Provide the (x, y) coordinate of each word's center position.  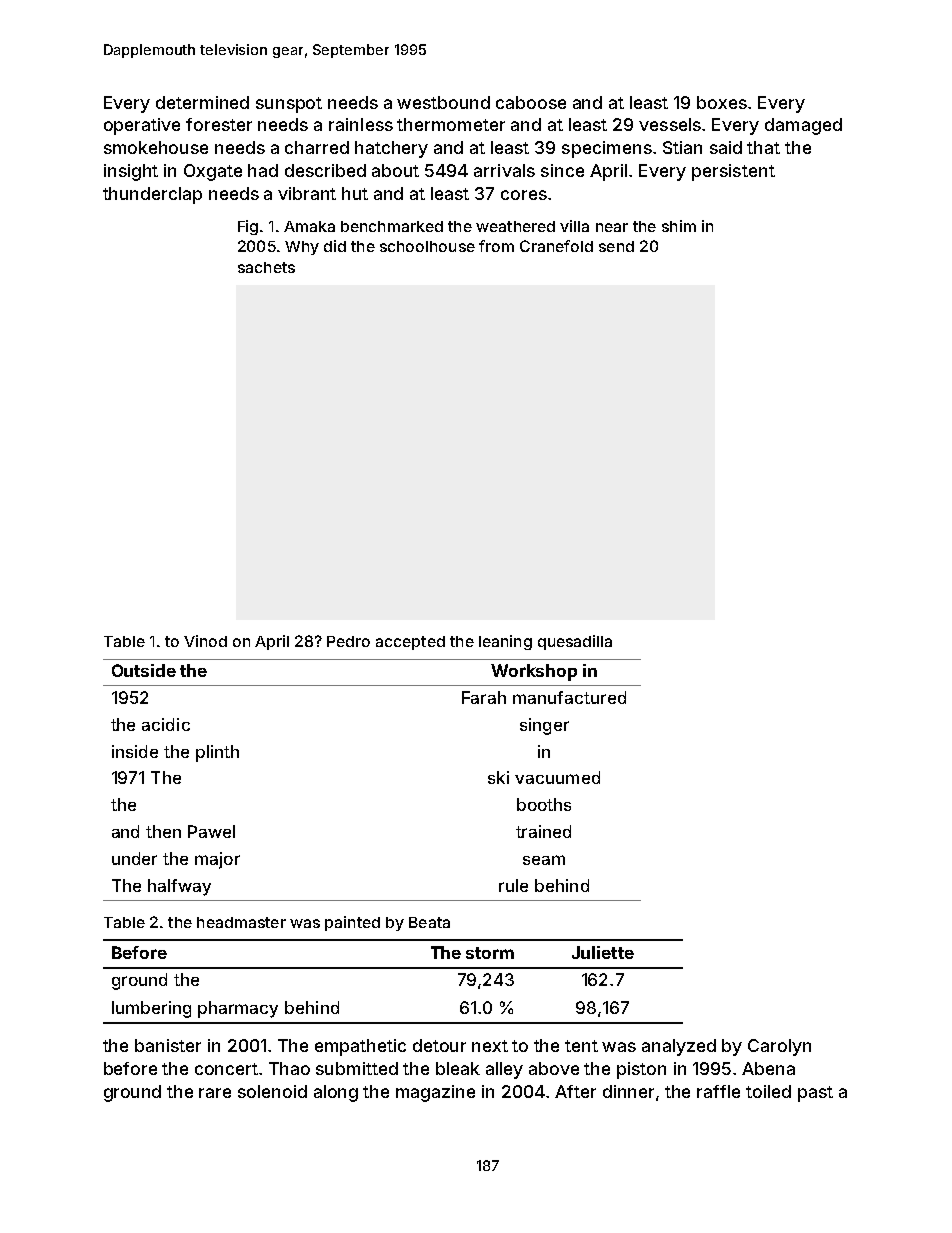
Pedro (348, 641)
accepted (410, 643)
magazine (435, 1093)
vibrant (307, 193)
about (395, 170)
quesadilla (575, 642)
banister (168, 1045)
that (763, 147)
